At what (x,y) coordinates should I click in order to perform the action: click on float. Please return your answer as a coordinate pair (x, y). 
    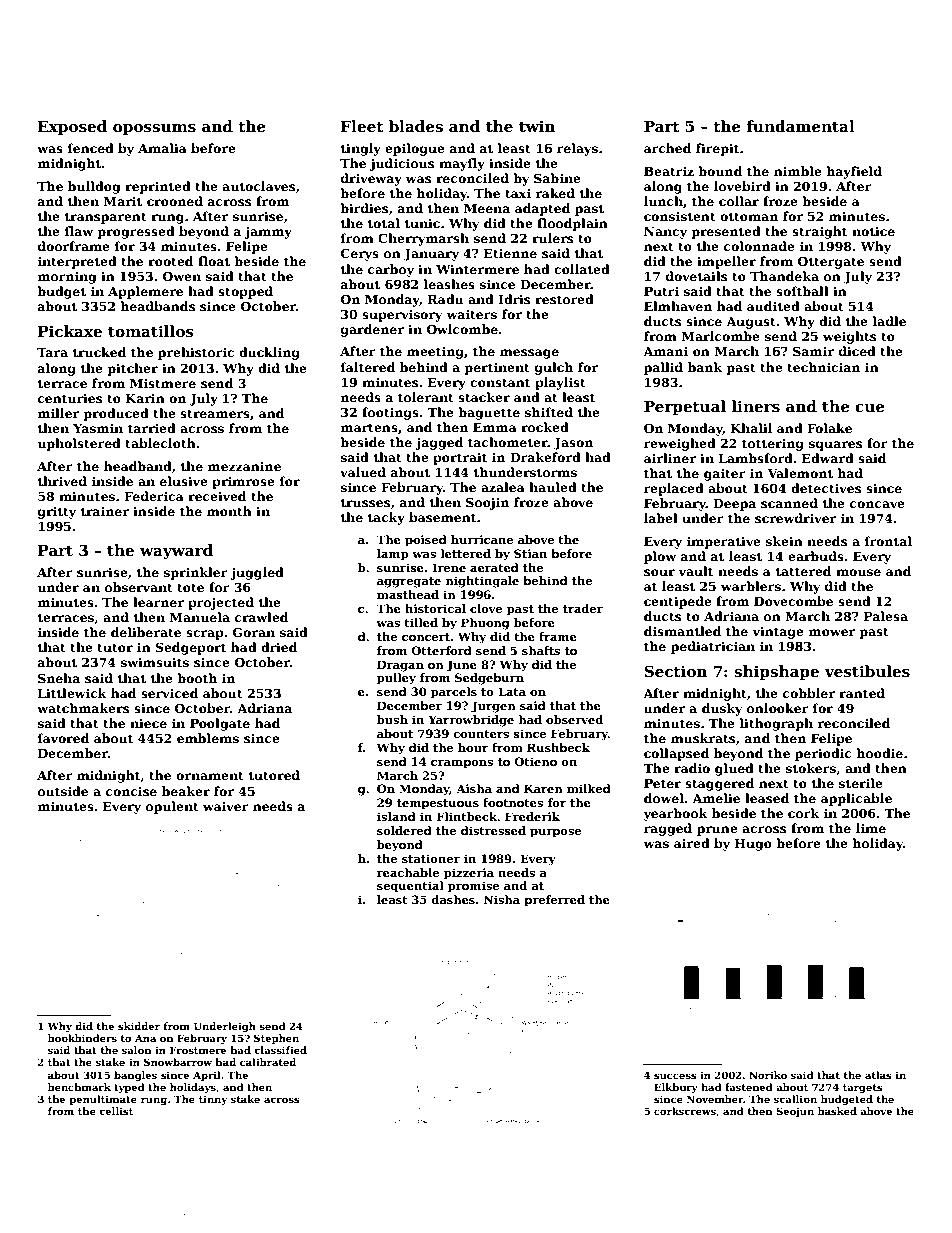
    Looking at the image, I should click on (214, 261).
